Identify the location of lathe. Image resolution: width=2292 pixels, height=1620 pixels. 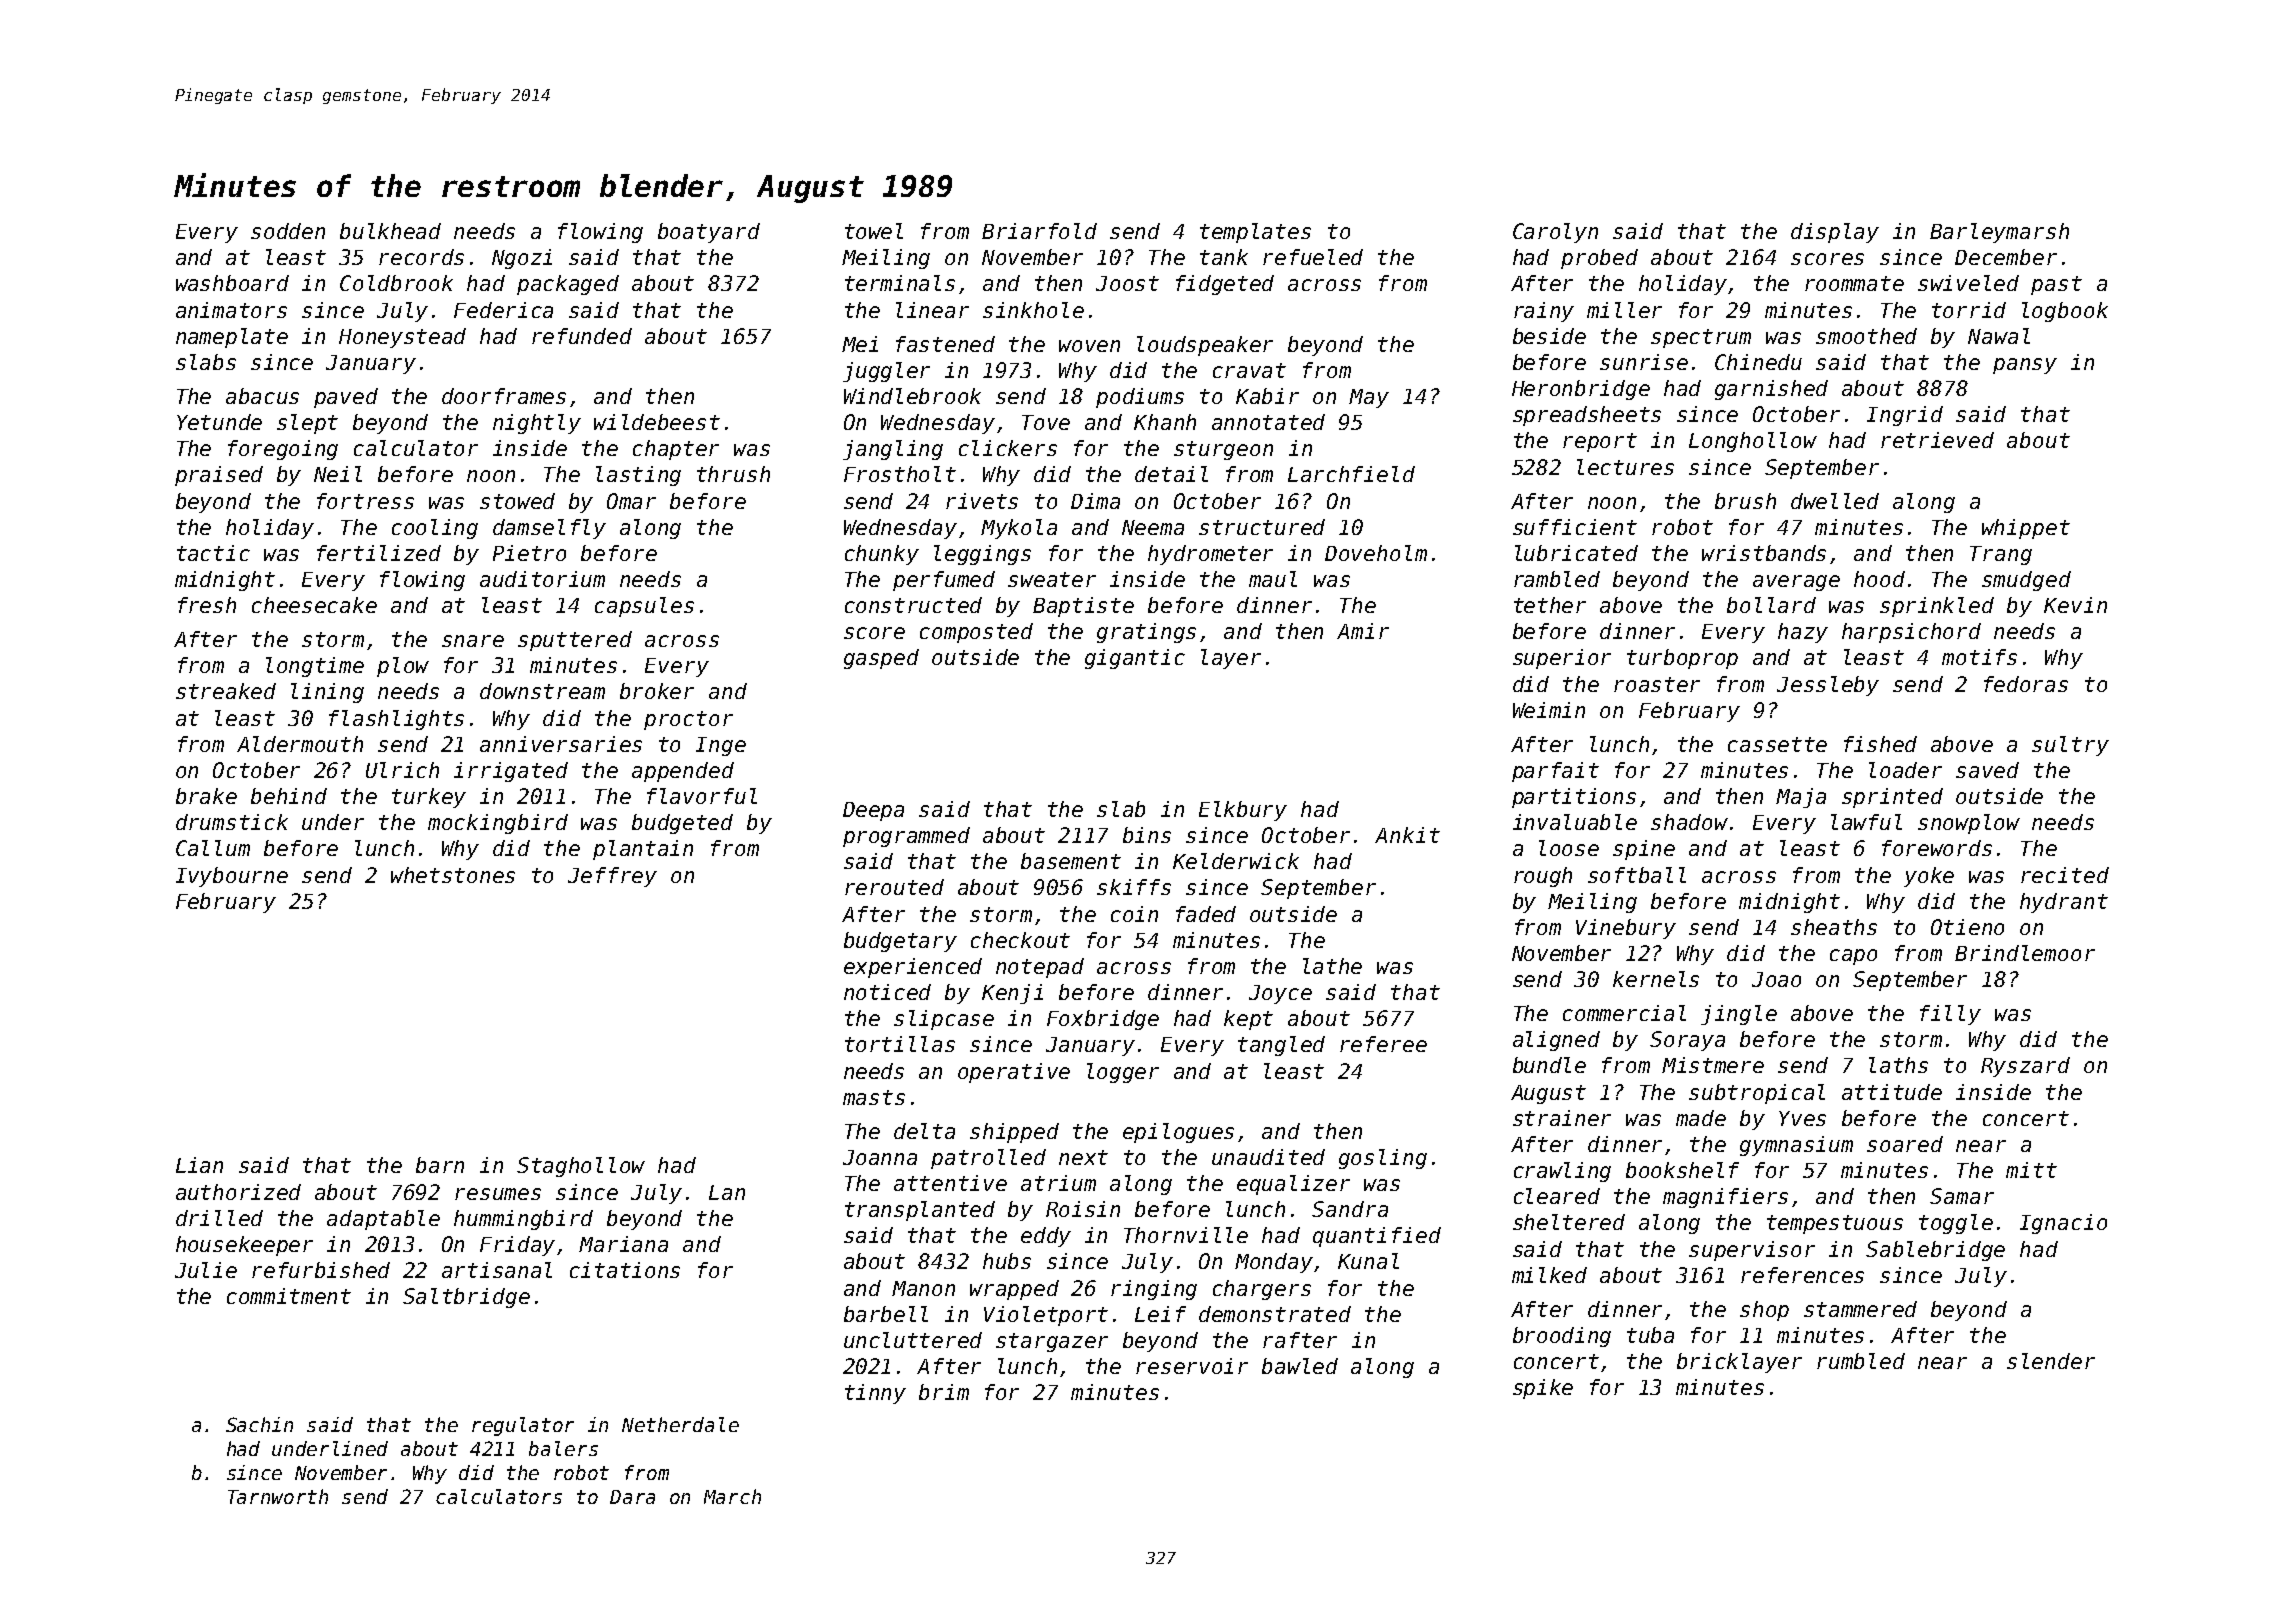
(1332, 966).
